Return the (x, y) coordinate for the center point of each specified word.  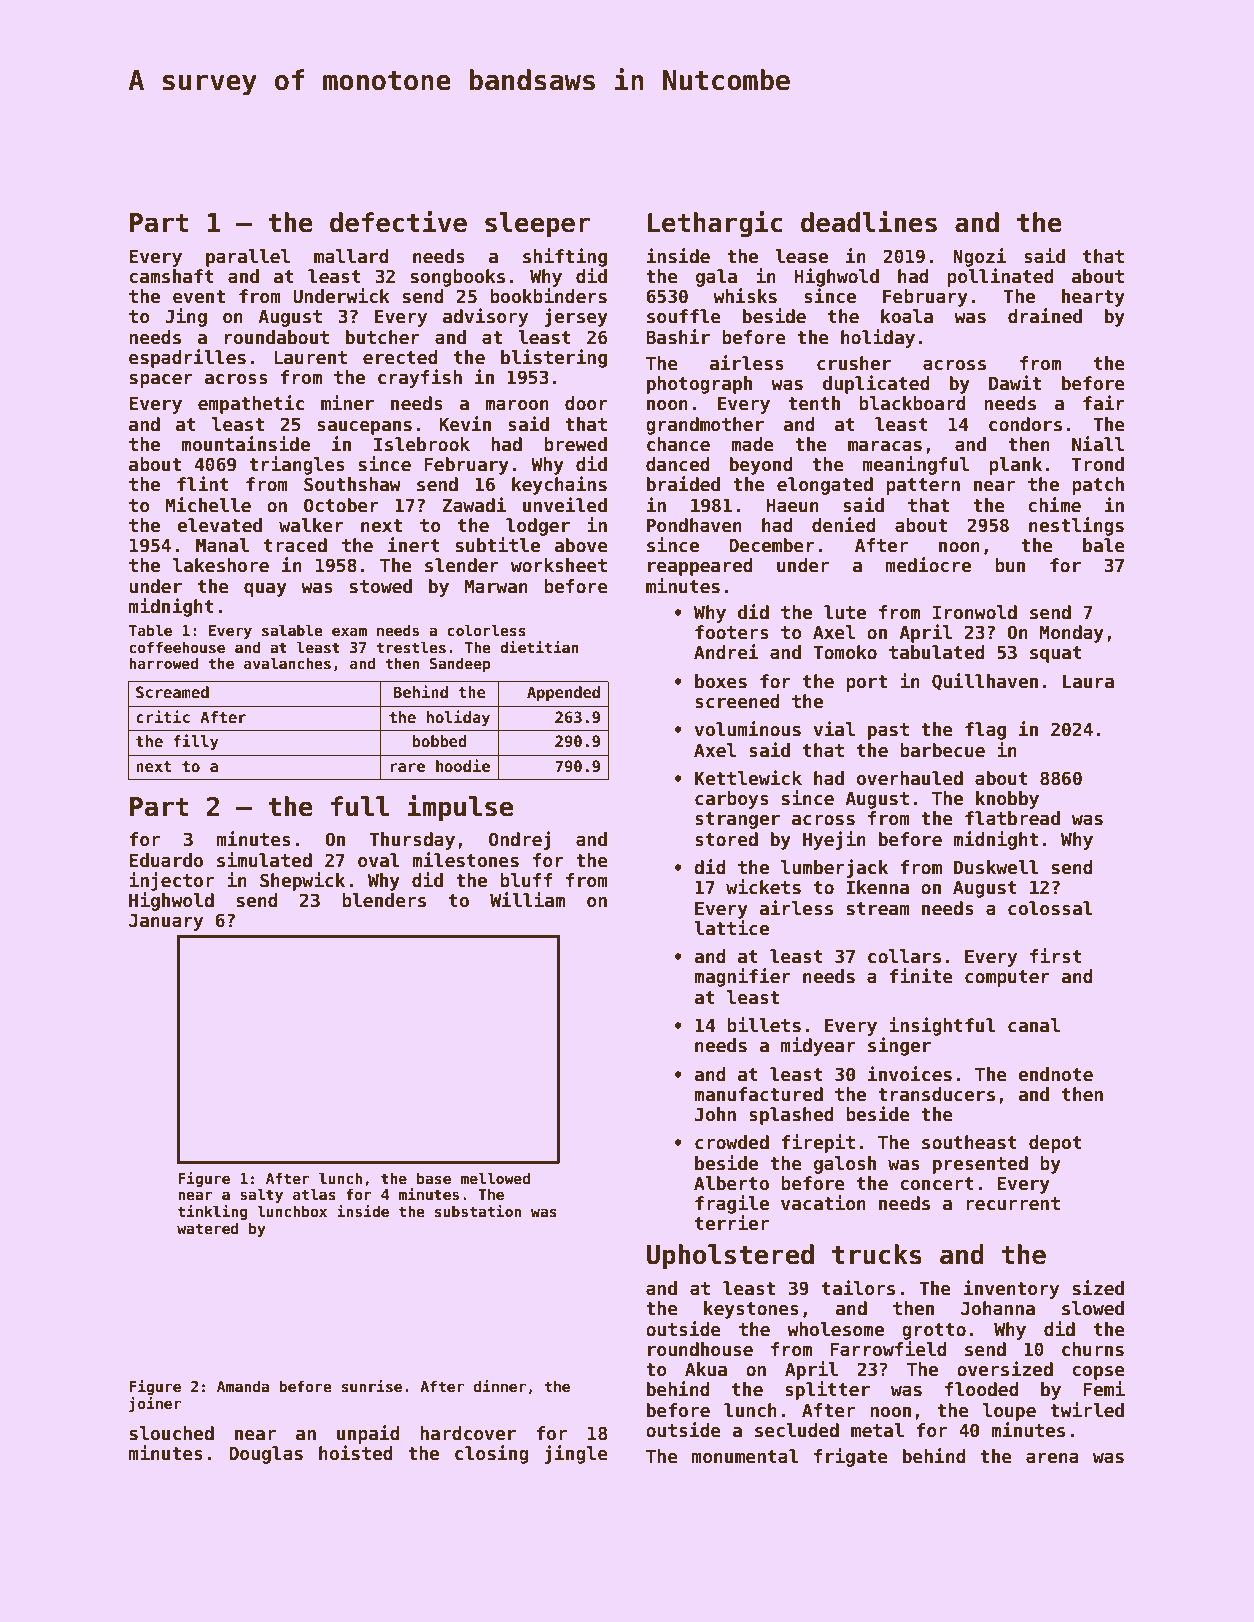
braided (683, 484)
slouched (172, 1433)
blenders (384, 900)
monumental (745, 1456)
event (199, 297)
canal (1034, 1025)
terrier (732, 1223)
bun (1010, 565)
